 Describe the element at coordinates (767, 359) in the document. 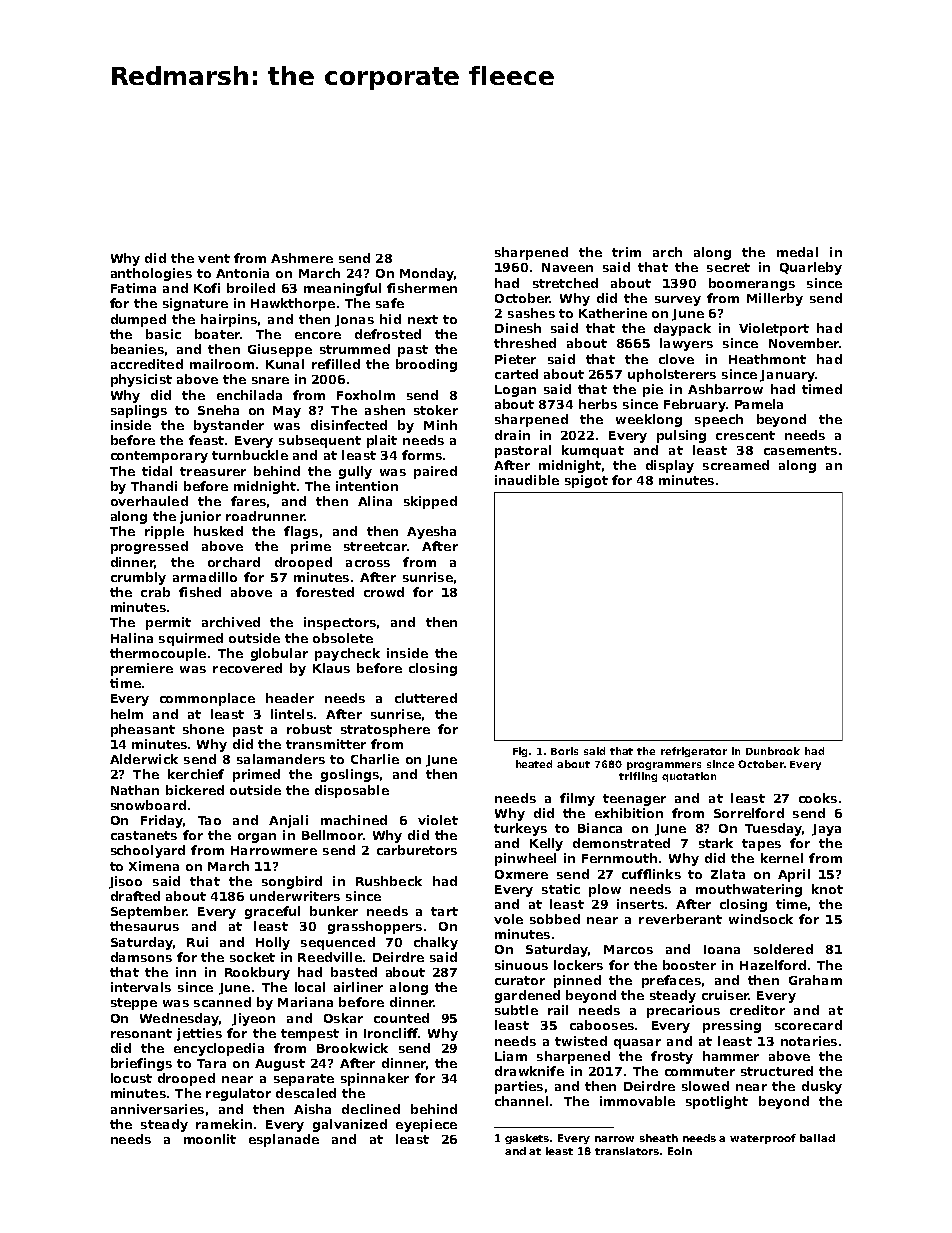

I see `Heathmont` at that location.
